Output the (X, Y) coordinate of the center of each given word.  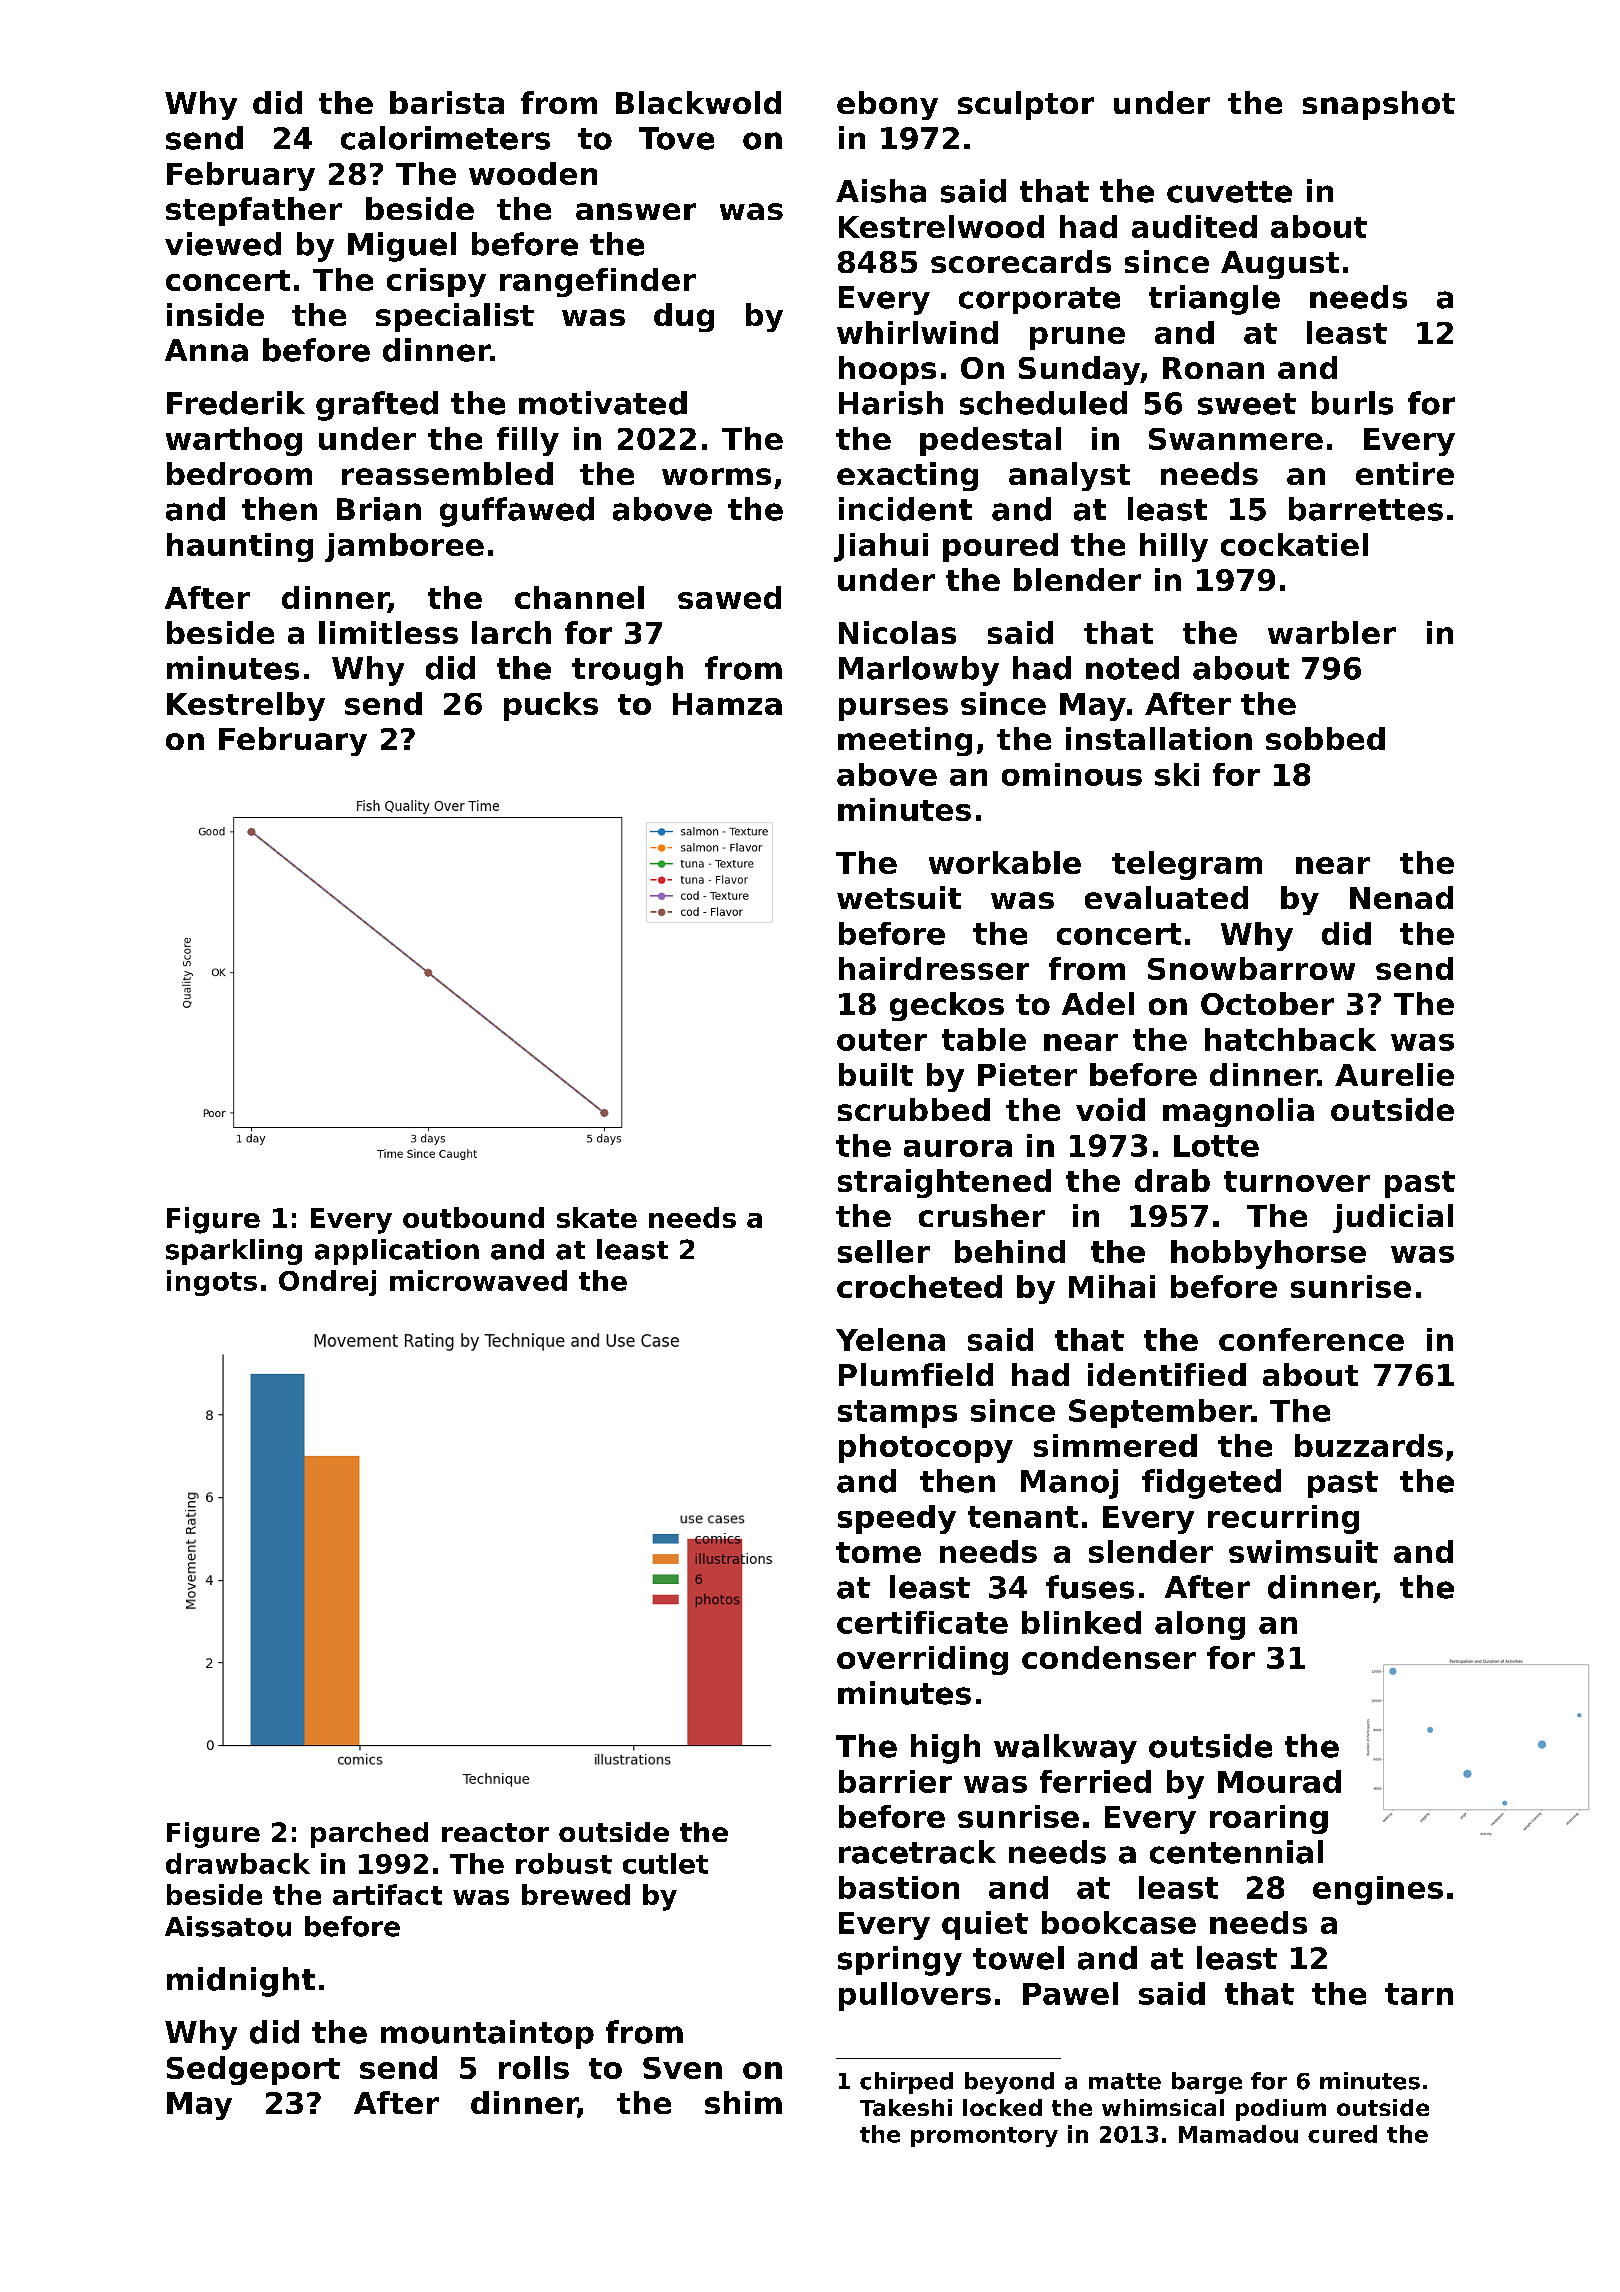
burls (1352, 403)
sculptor (1026, 105)
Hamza (727, 704)
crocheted (919, 1286)
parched (369, 1835)
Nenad (1401, 897)
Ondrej (327, 1283)
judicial (1393, 1218)
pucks (551, 706)
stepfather (254, 211)
